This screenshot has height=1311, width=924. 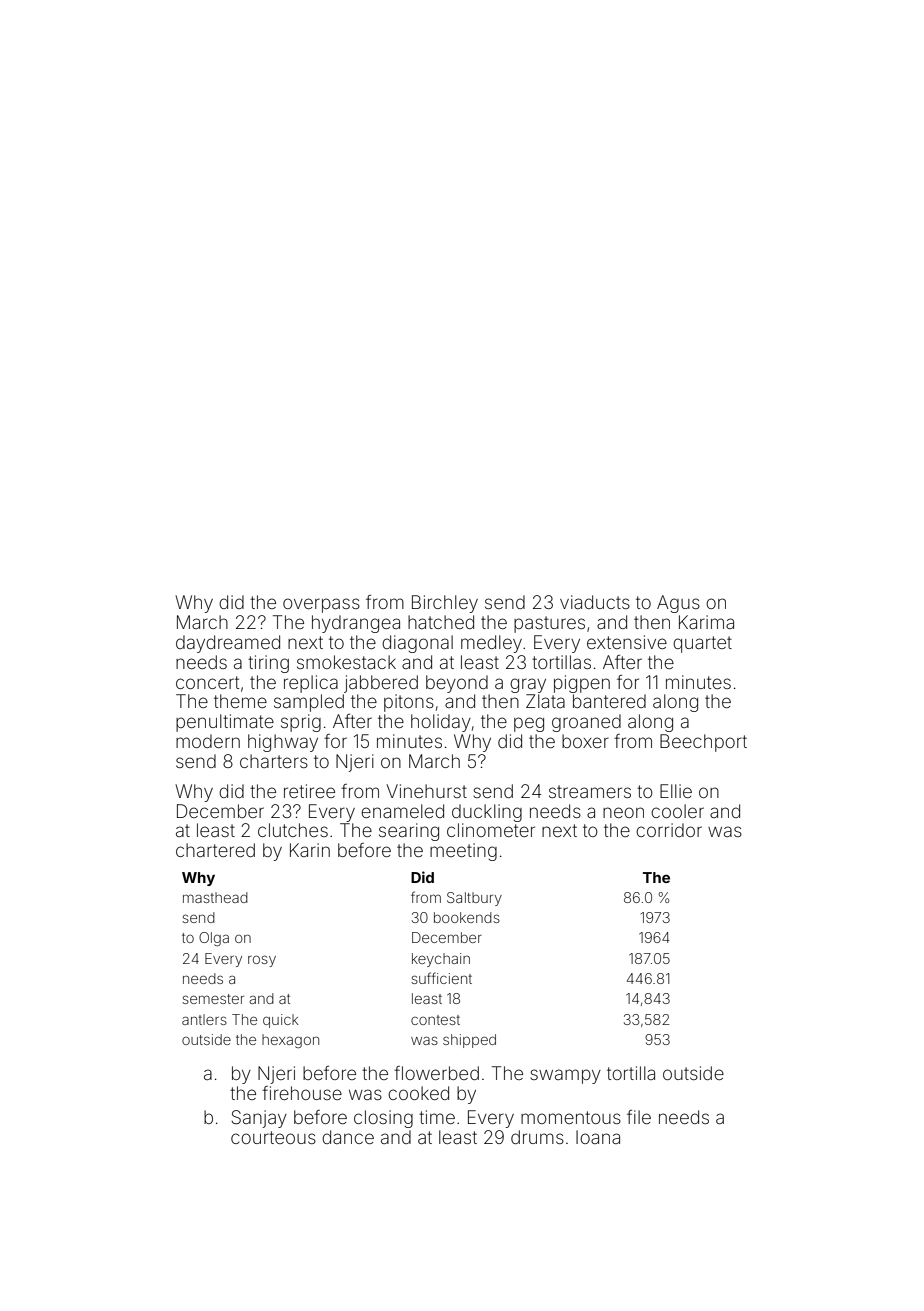 I want to click on Agus, so click(x=678, y=604).
